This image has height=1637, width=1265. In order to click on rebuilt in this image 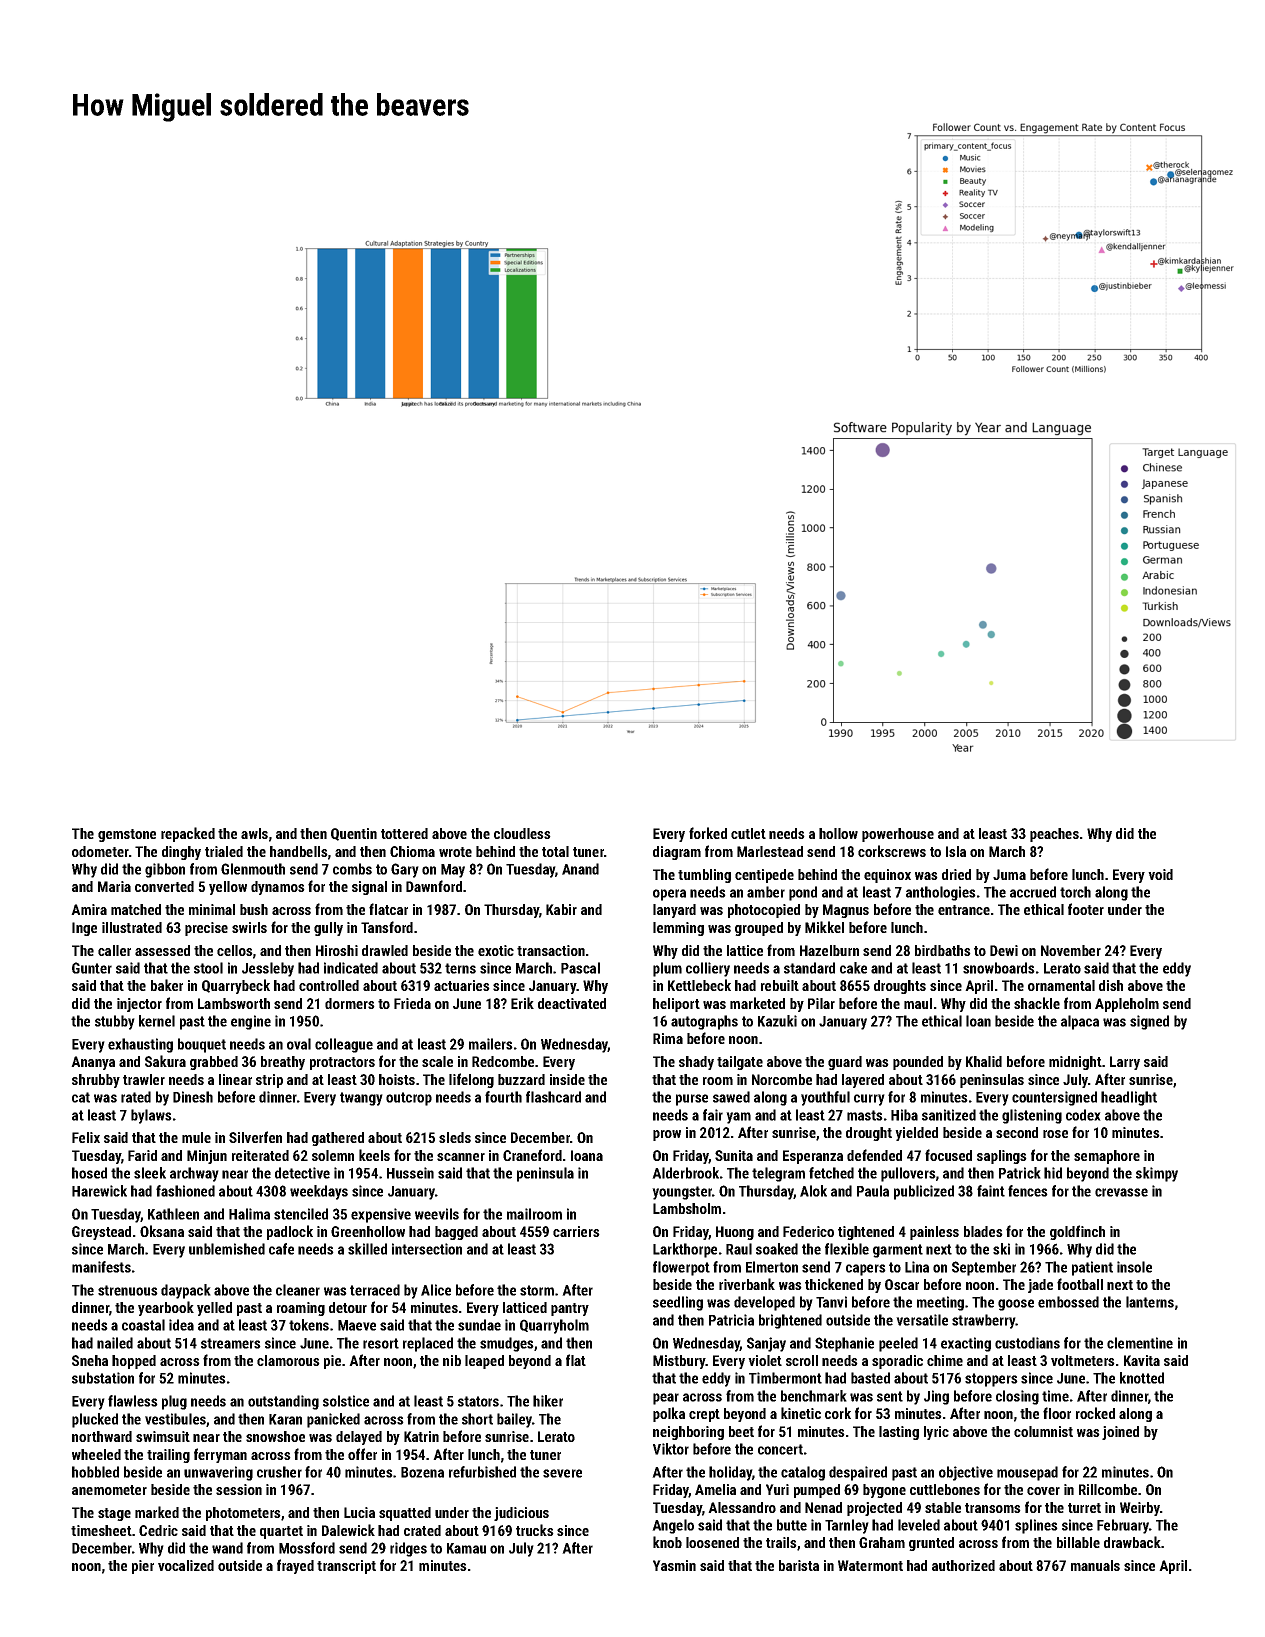, I will do `click(780, 985)`.
